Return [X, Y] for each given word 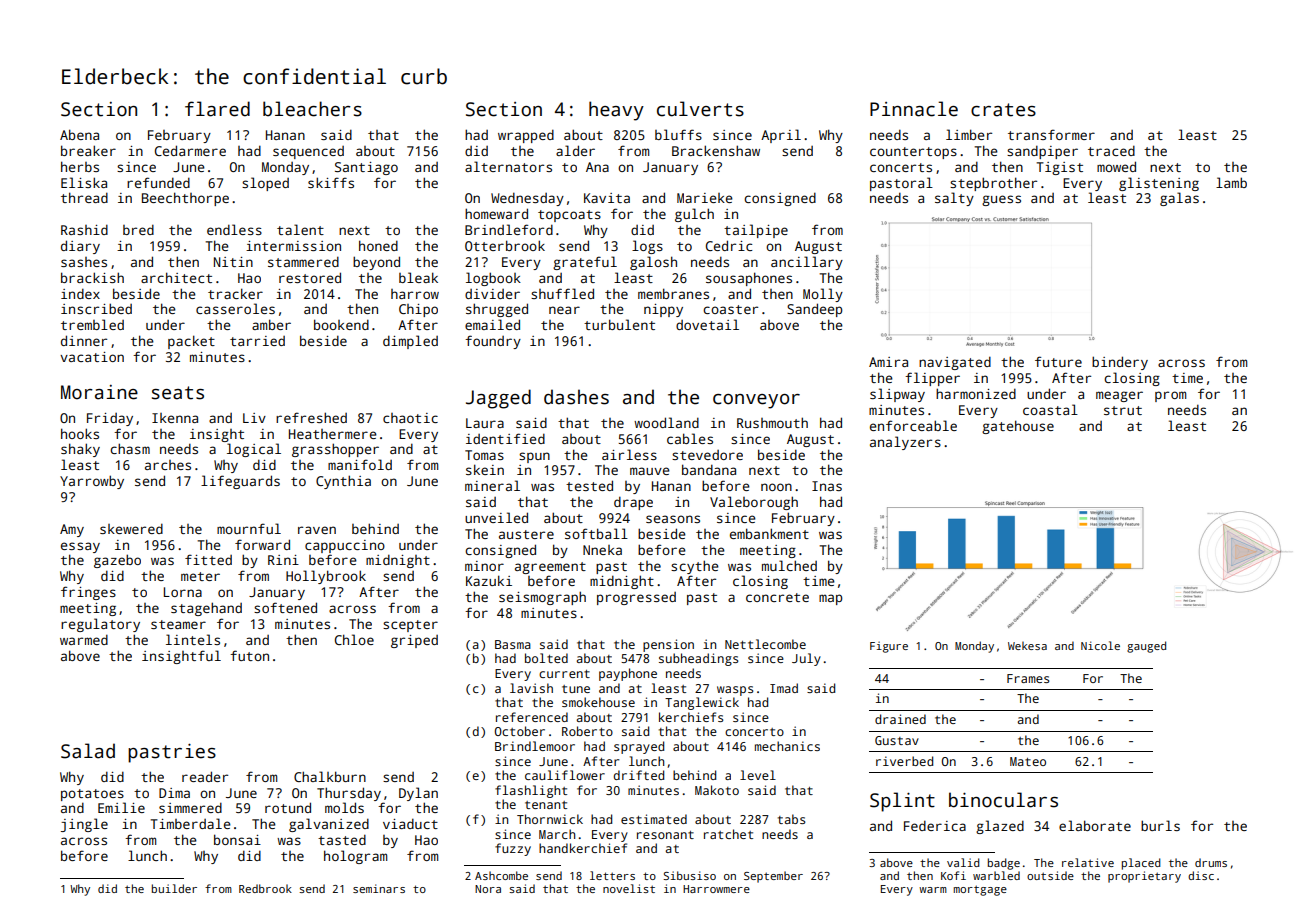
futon [249, 655]
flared [217, 109]
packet [191, 342]
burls [1160, 825]
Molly [823, 295]
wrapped [526, 136]
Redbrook [265, 888]
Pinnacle [914, 109]
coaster [730, 309]
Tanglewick [702, 703]
